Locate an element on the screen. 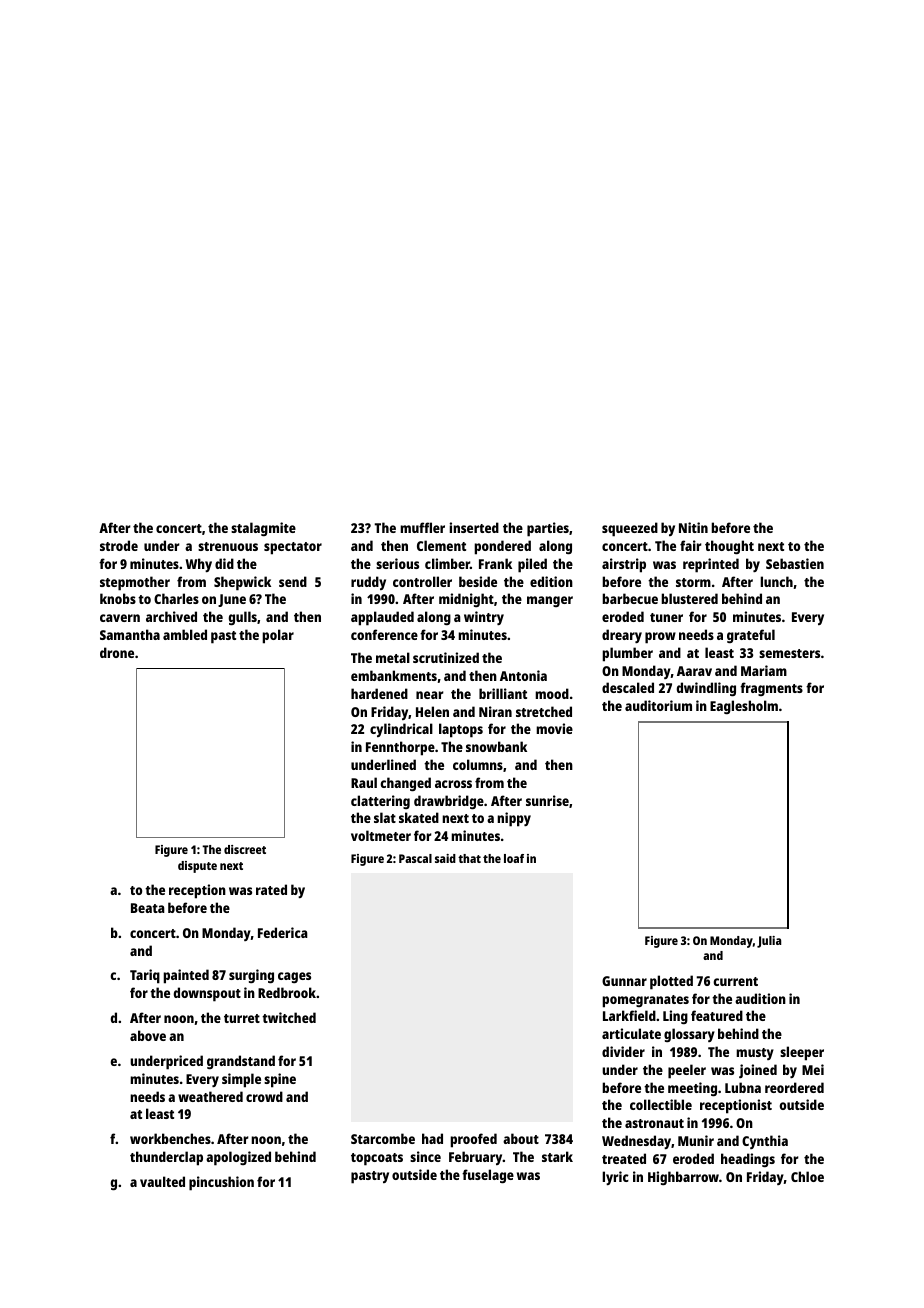  stalagmite is located at coordinates (263, 529).
